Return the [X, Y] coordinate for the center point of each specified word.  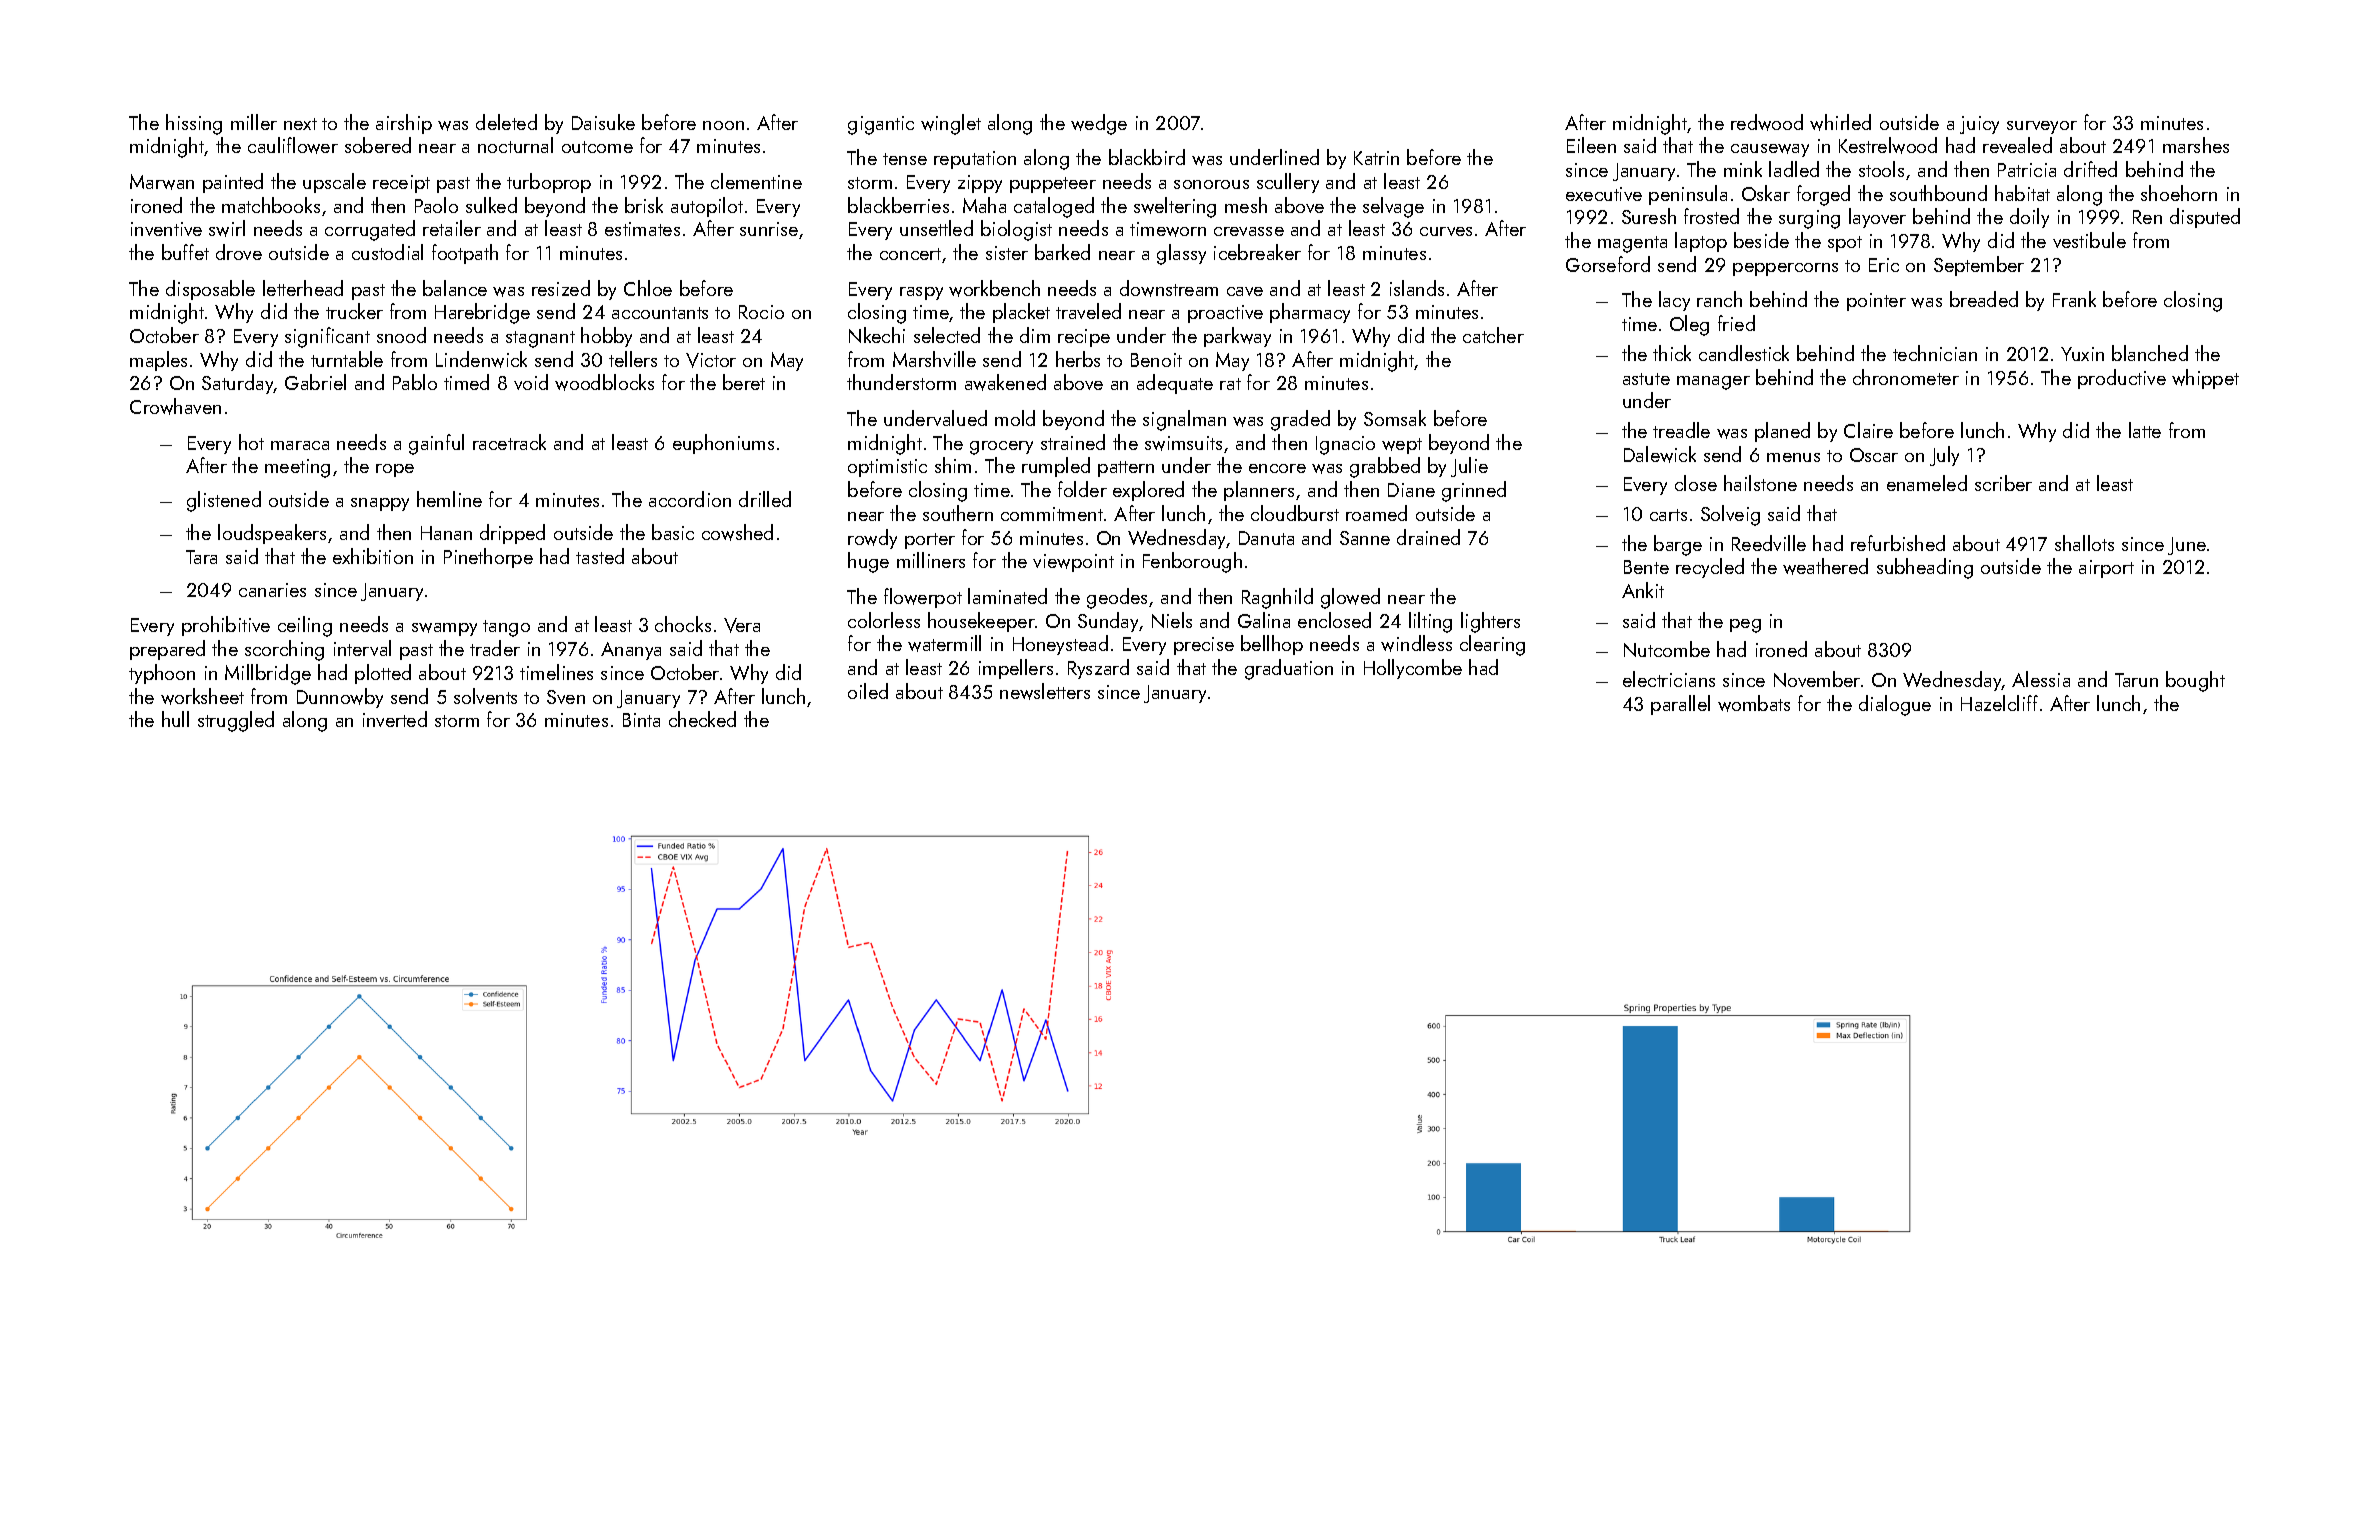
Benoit [1156, 360]
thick [1672, 353]
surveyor [2042, 127]
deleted [506, 122]
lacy [1674, 301]
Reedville [1769, 543]
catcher [1493, 335]
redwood [1767, 122]
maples [158, 361]
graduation [1289, 669]
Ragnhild [1277, 598]
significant [327, 337]
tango [506, 628]
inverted [395, 719]
